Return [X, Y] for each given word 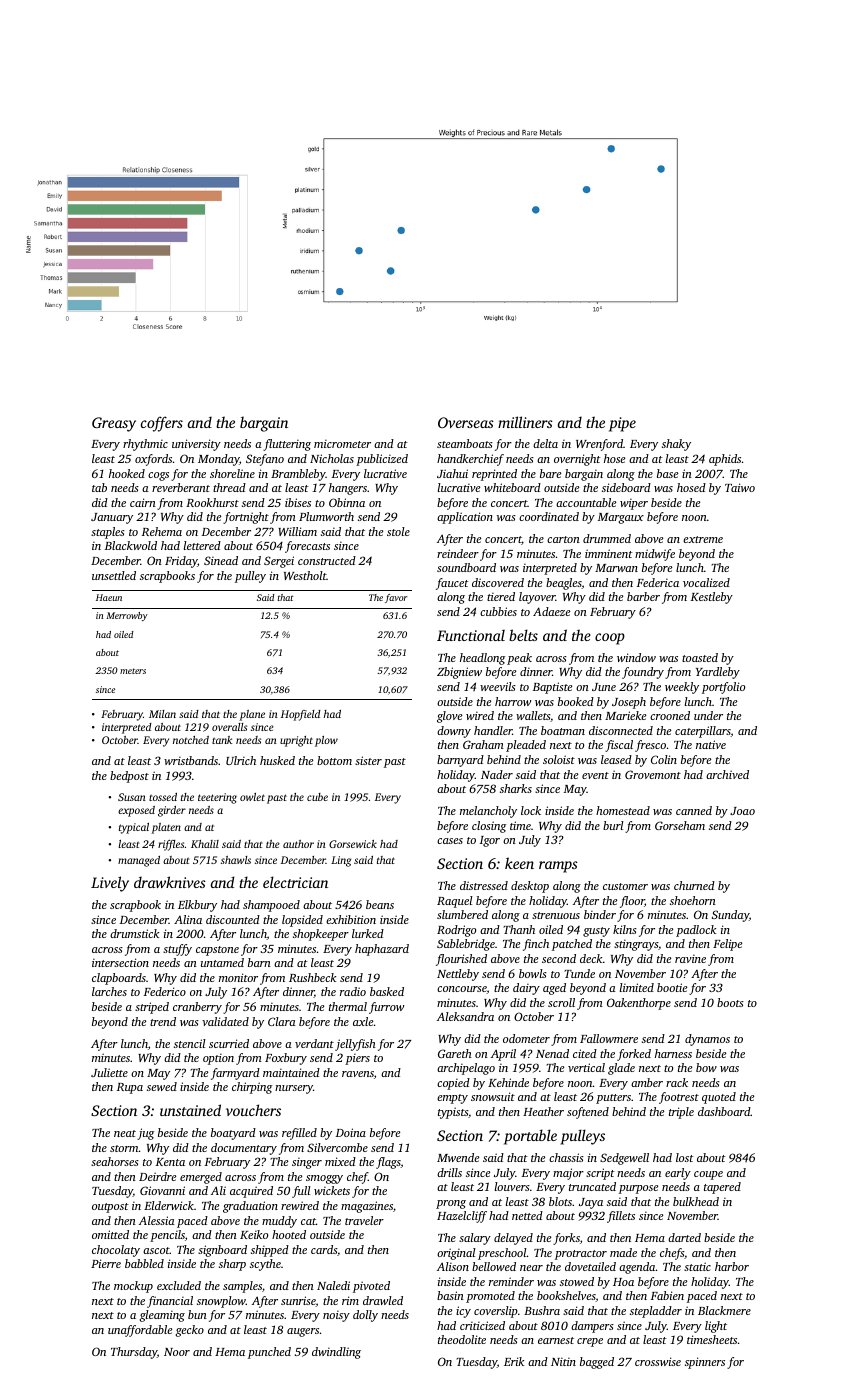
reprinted [494, 475]
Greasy [114, 424]
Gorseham [680, 825]
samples [242, 1287]
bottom [334, 760]
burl [613, 825]
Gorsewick [353, 844]
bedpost [129, 777]
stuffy [177, 950]
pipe [622, 424]
